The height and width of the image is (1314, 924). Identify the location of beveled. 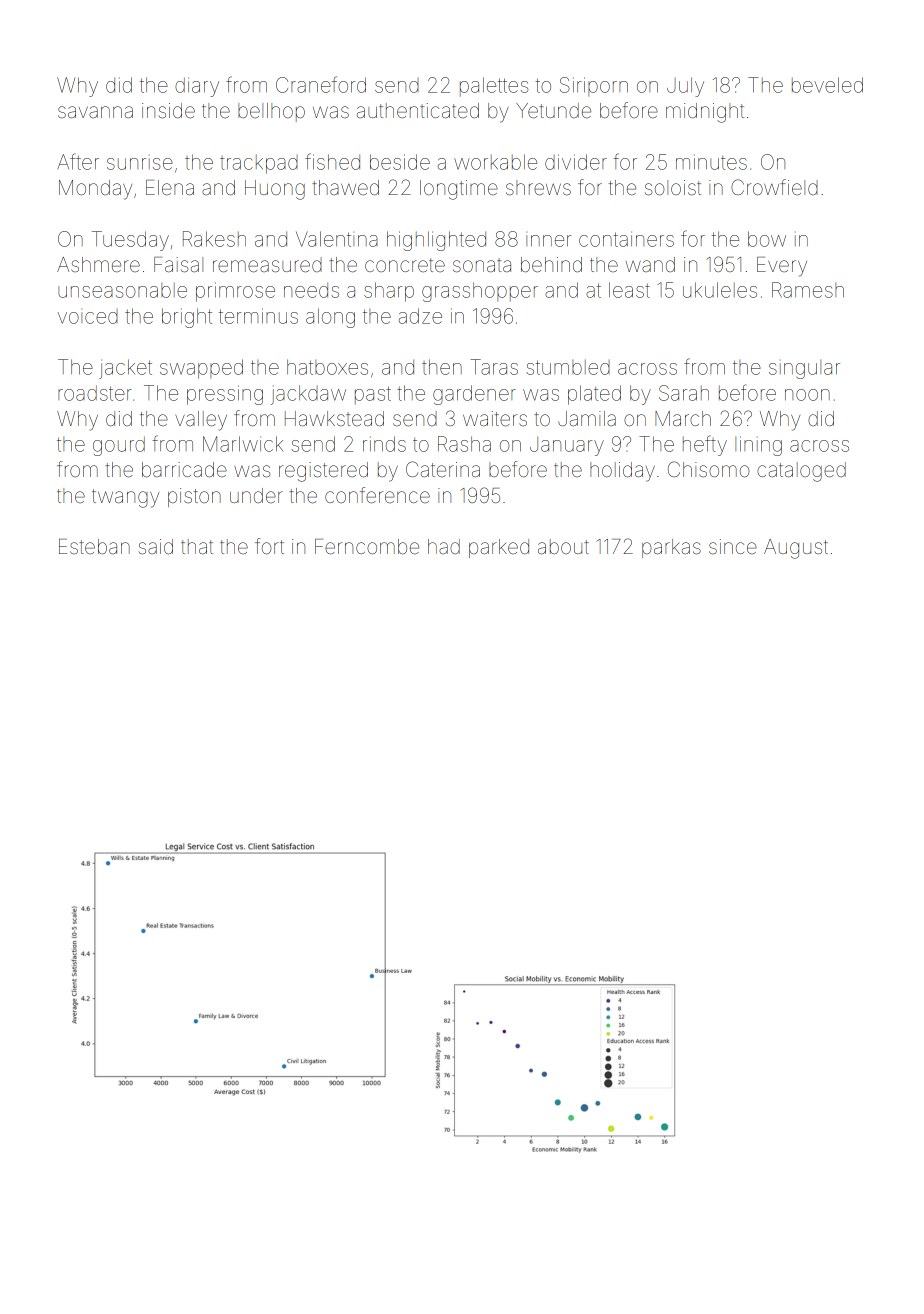
(827, 85).
